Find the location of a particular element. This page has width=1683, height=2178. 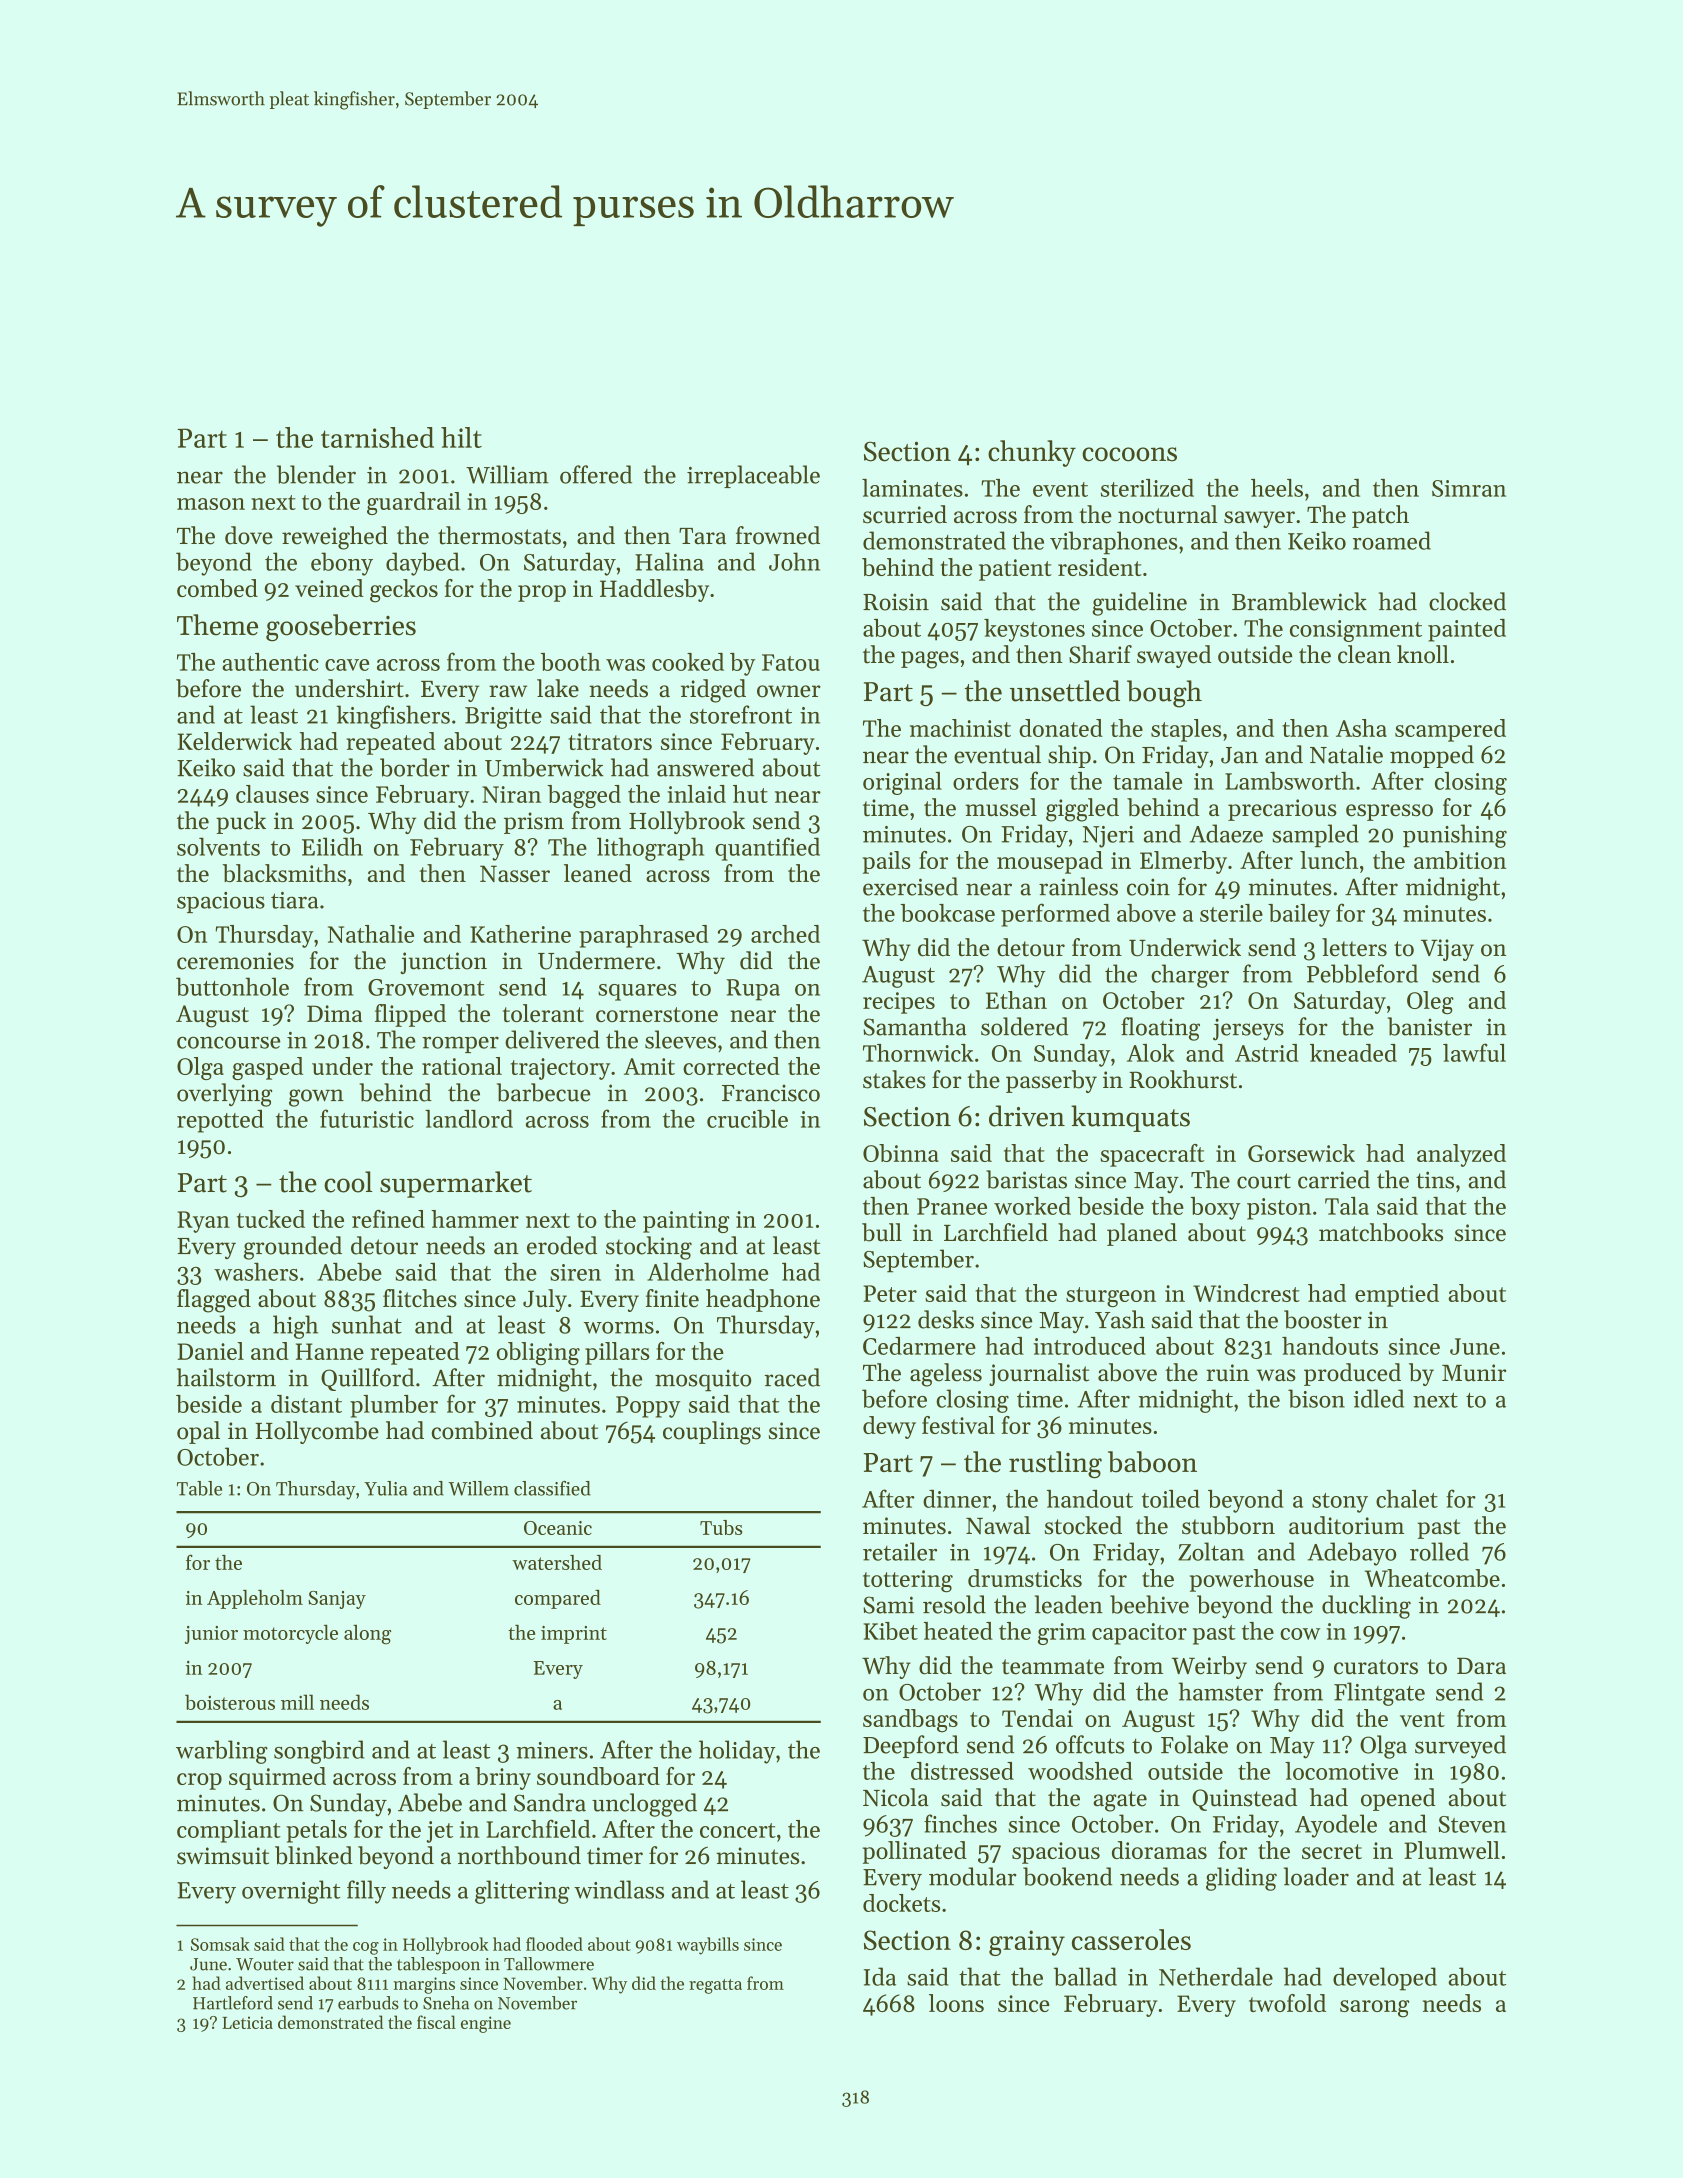

flitches is located at coordinates (420, 1298).
